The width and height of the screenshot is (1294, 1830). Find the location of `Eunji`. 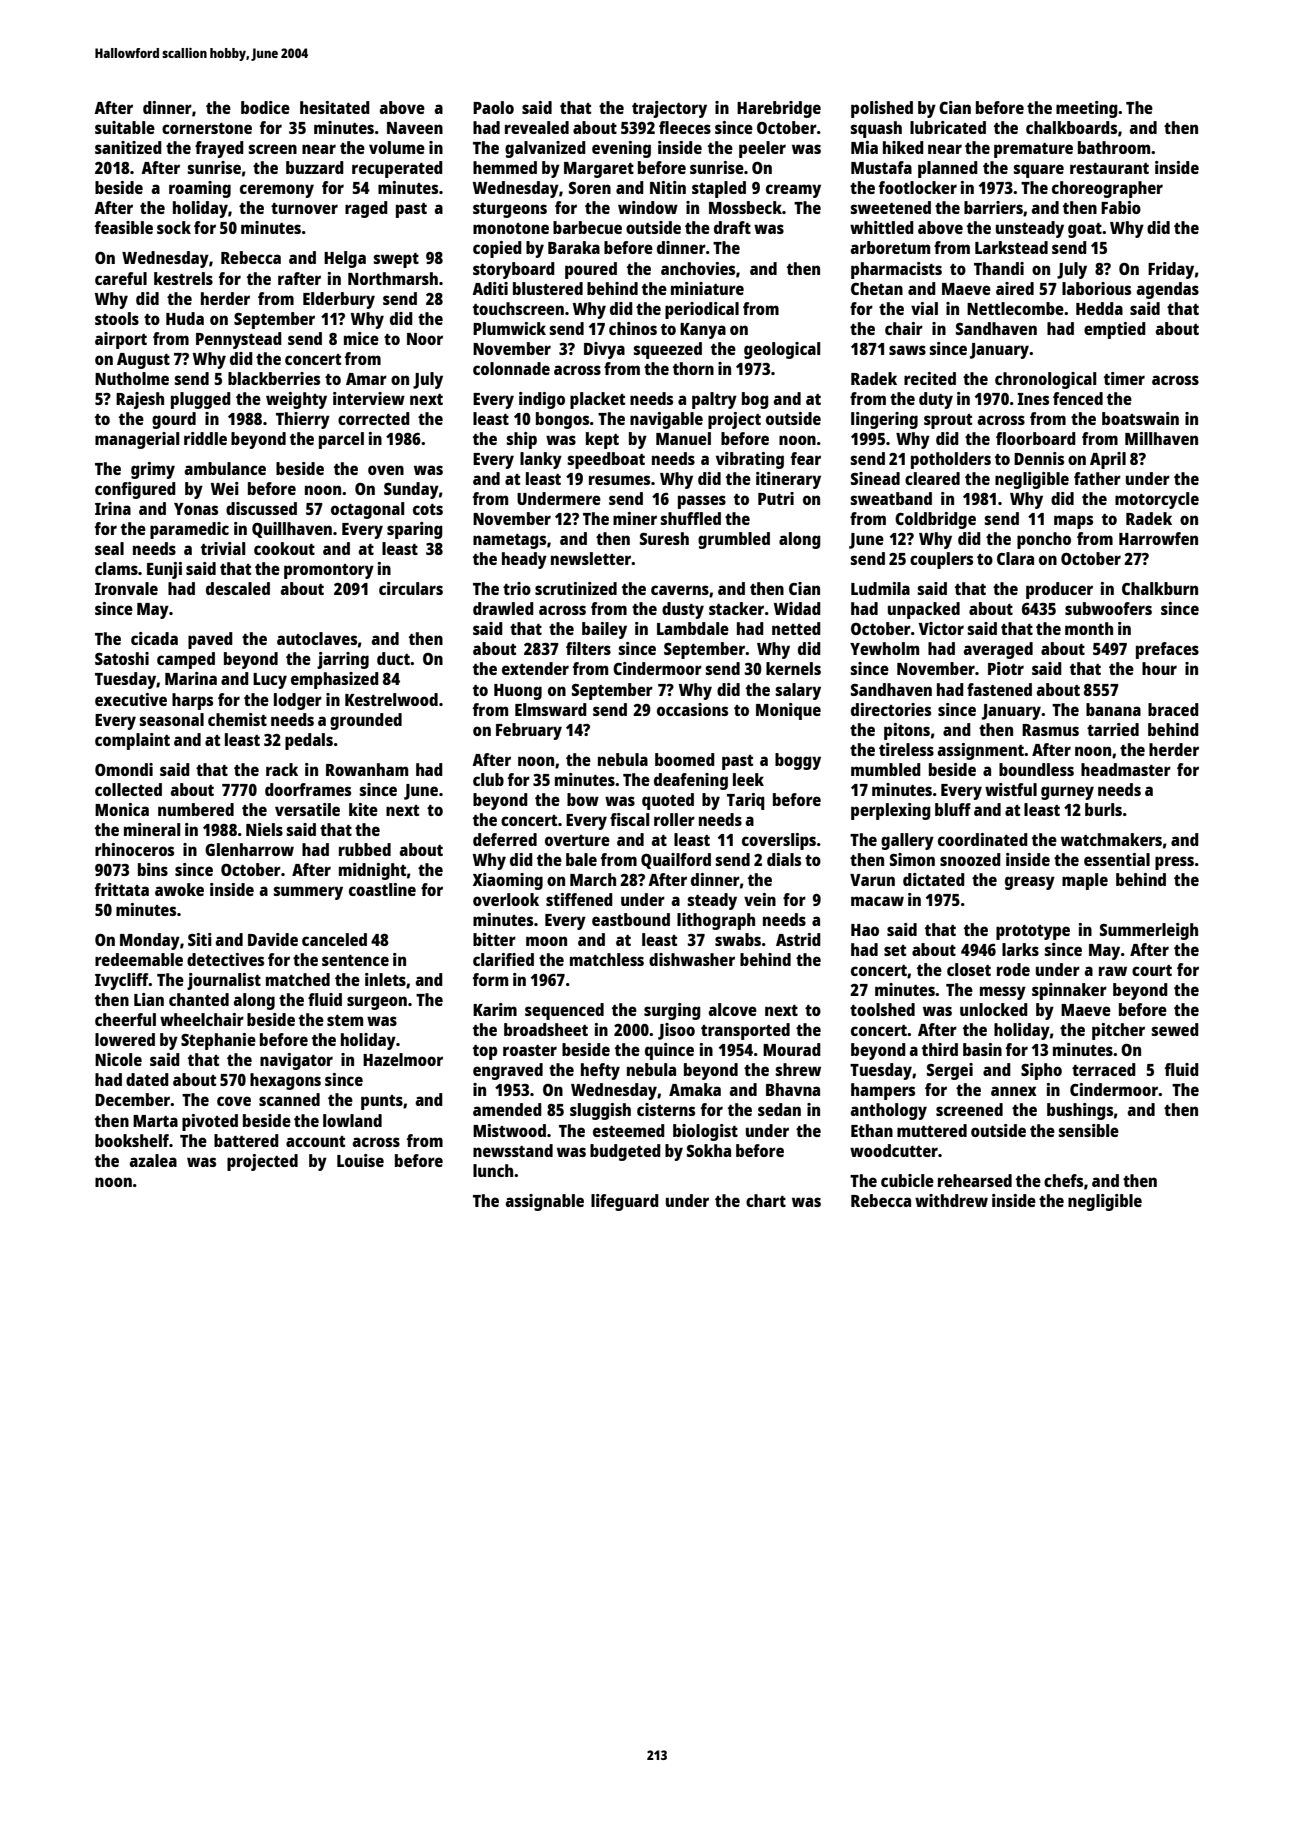

Eunji is located at coordinates (164, 570).
